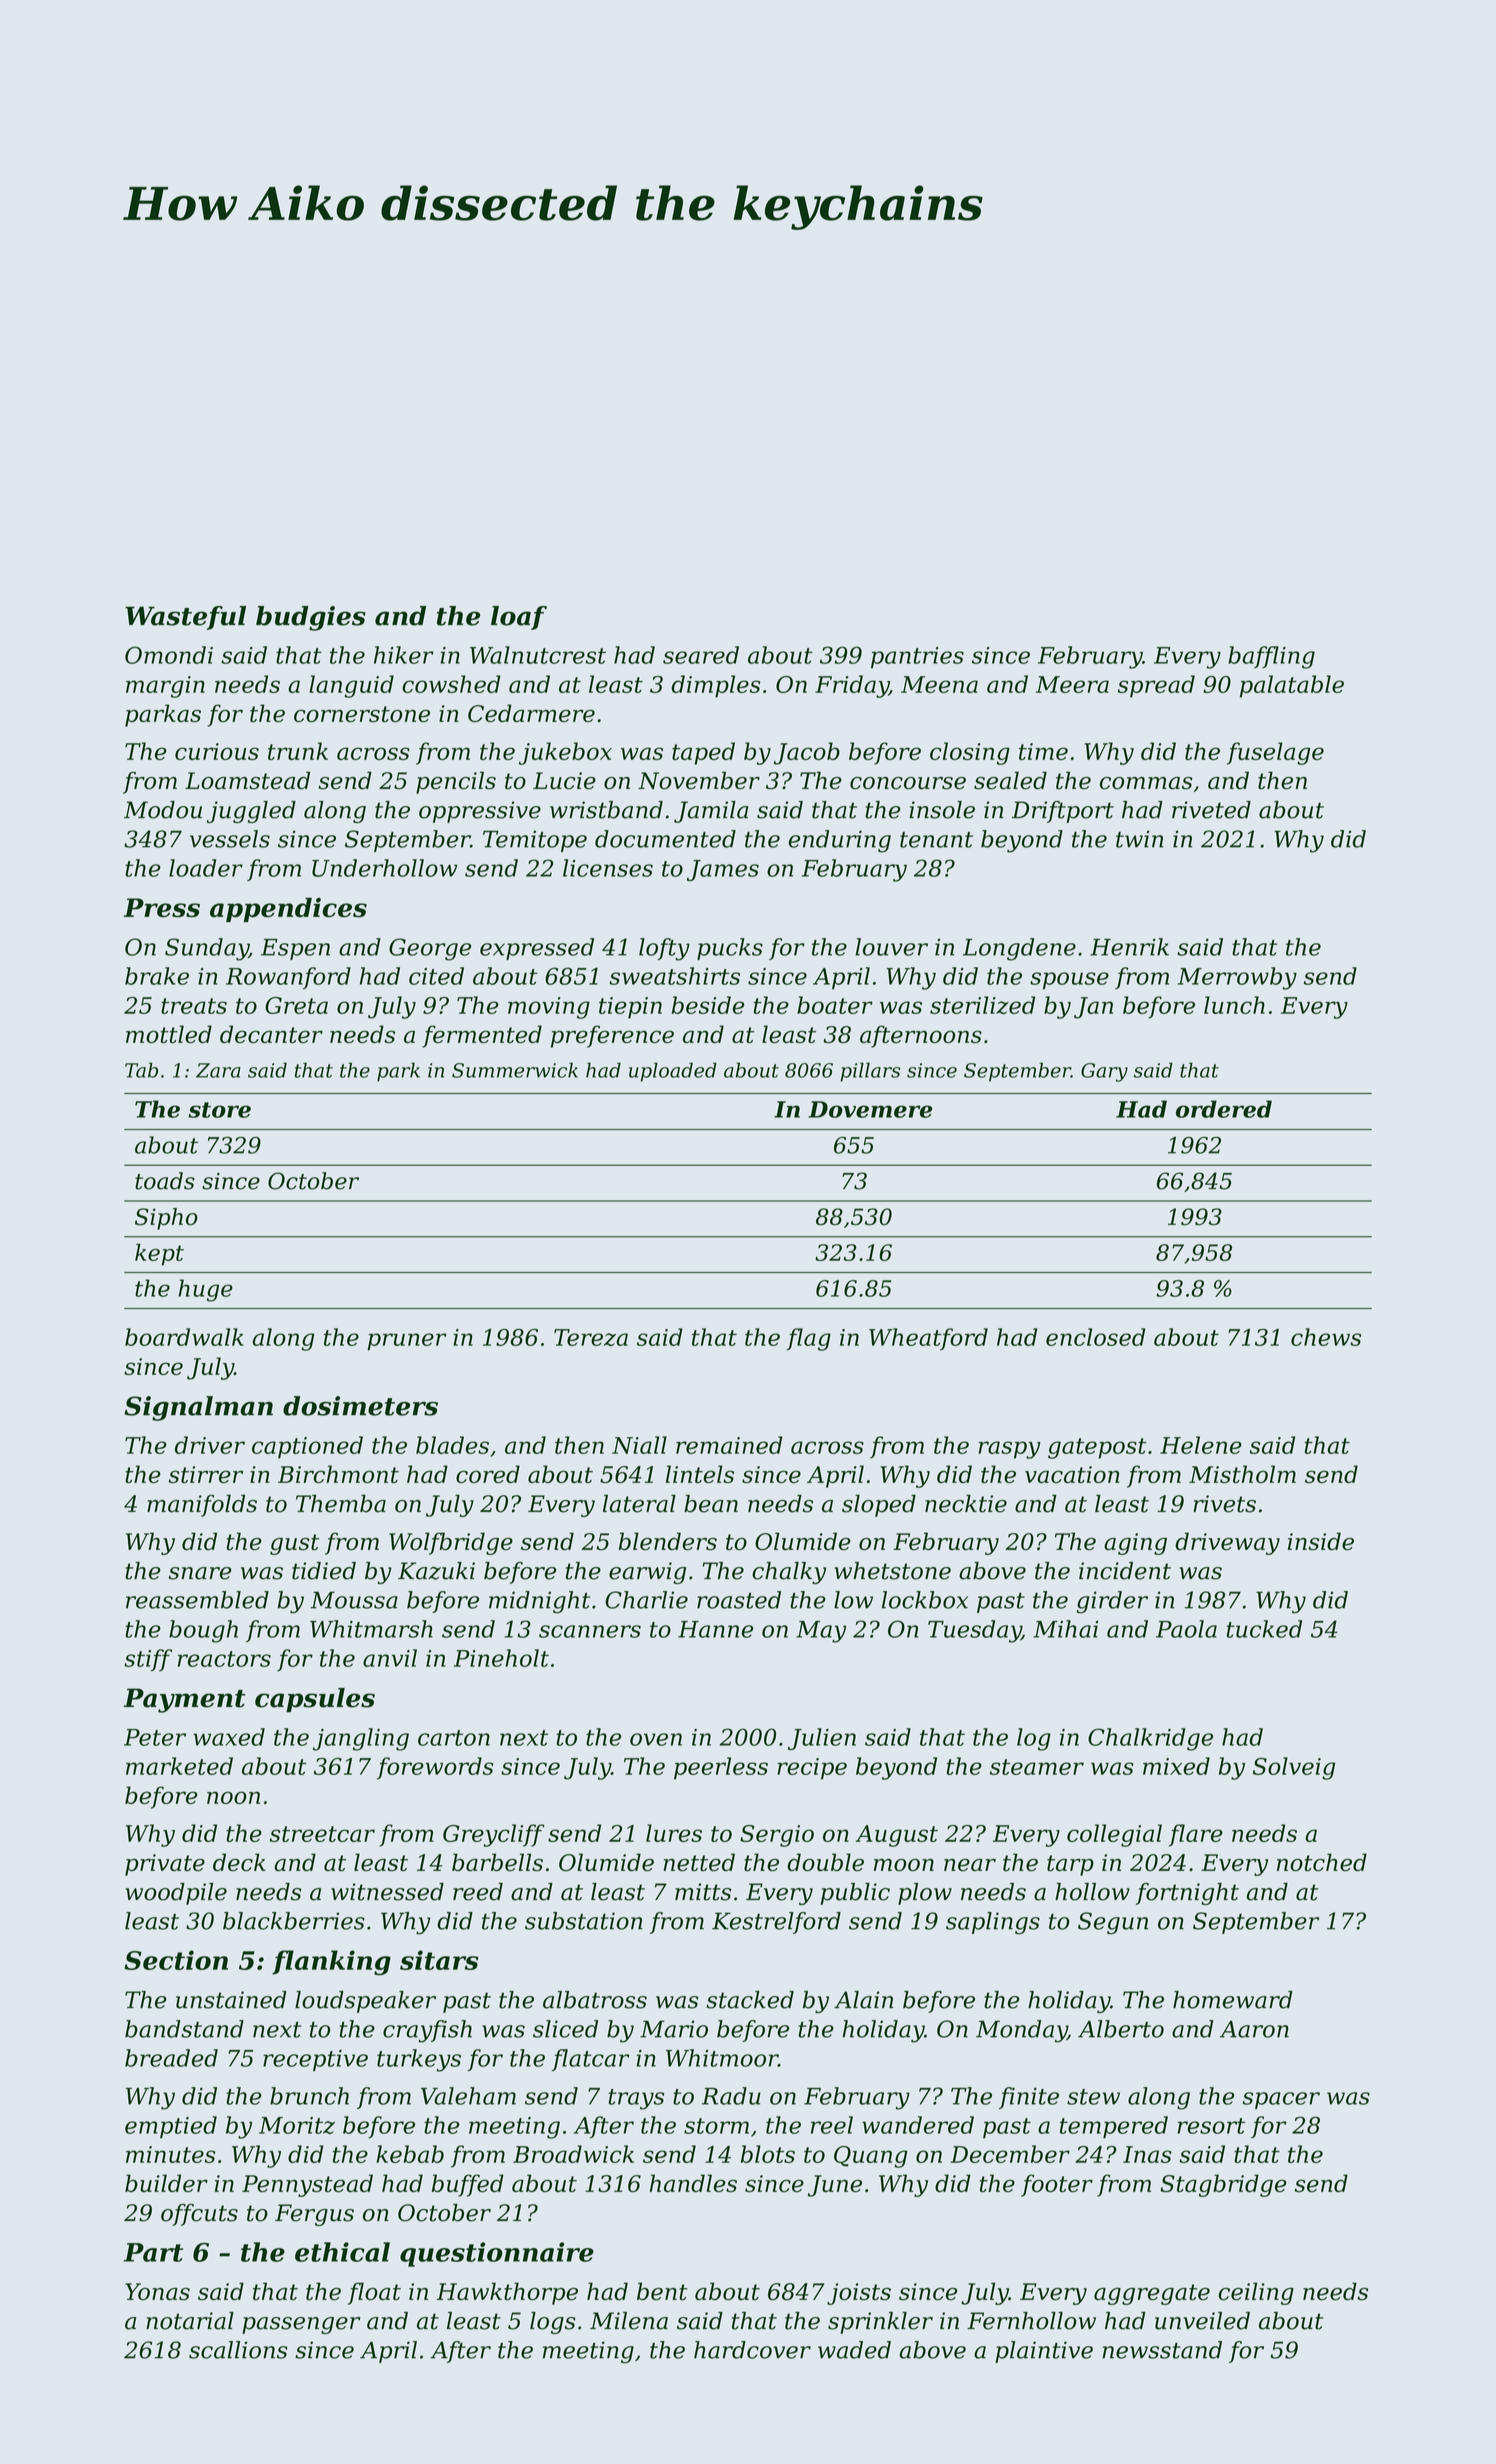 The height and width of the screenshot is (2464, 1496). What do you see at coordinates (1097, 1448) in the screenshot?
I see `gatepost` at bounding box center [1097, 1448].
